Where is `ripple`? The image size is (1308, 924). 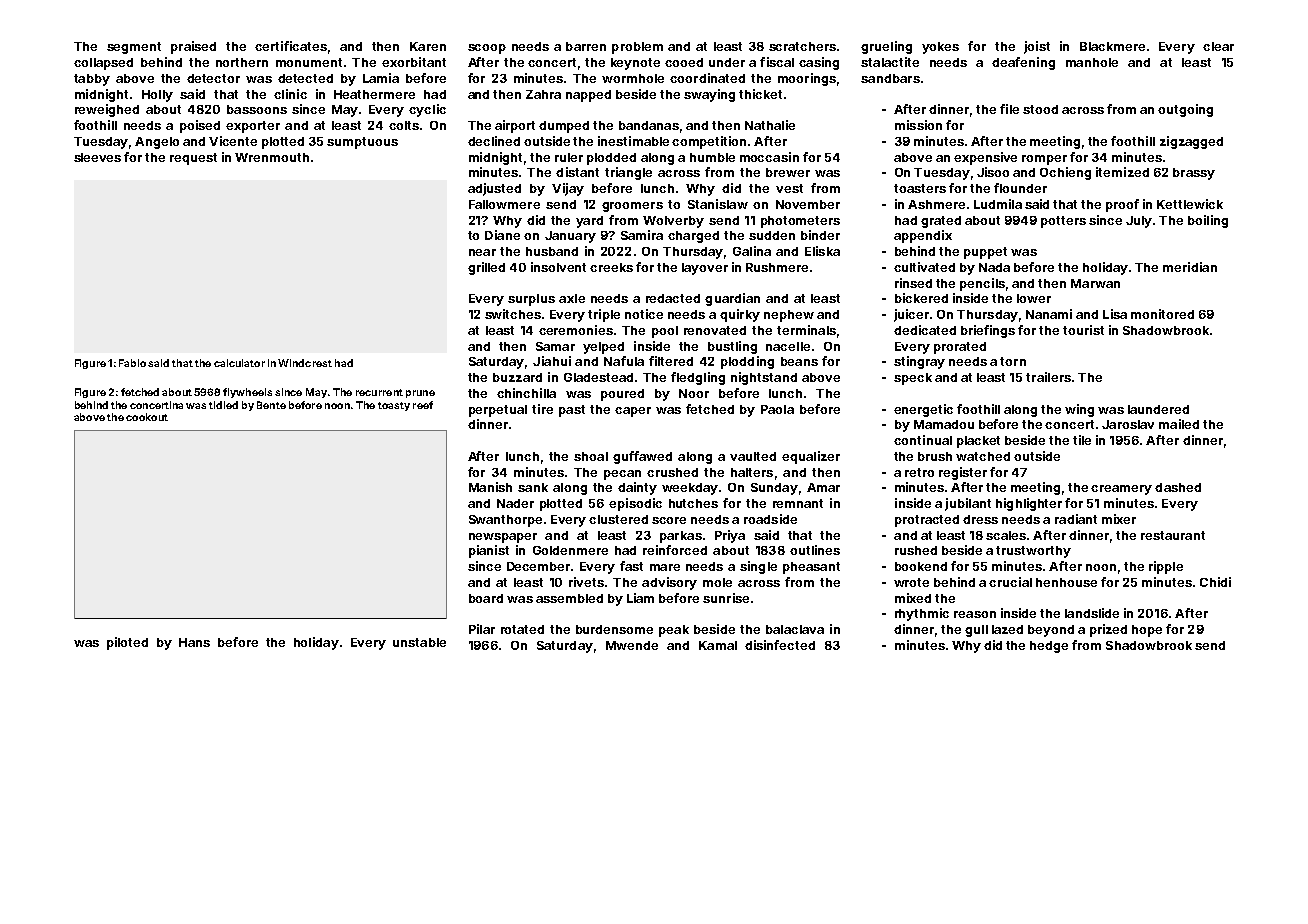 ripple is located at coordinates (1166, 567).
